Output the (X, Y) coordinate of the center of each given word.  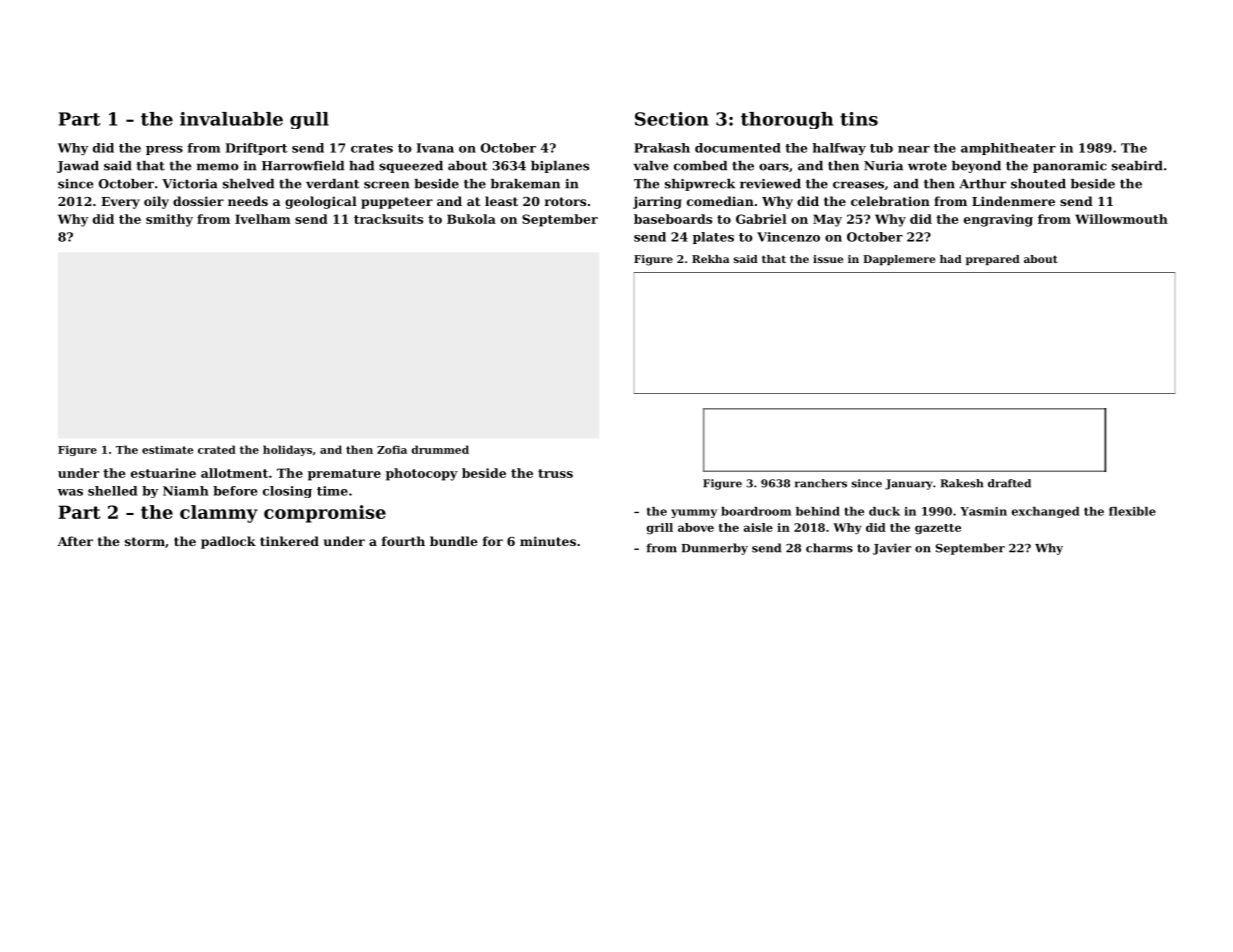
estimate (167, 449)
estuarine (163, 473)
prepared (993, 260)
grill (660, 529)
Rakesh (961, 483)
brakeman (525, 184)
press (164, 150)
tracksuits (388, 219)
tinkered (289, 541)
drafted (1009, 483)
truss (555, 473)
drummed (440, 449)
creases (858, 185)
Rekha (711, 259)
